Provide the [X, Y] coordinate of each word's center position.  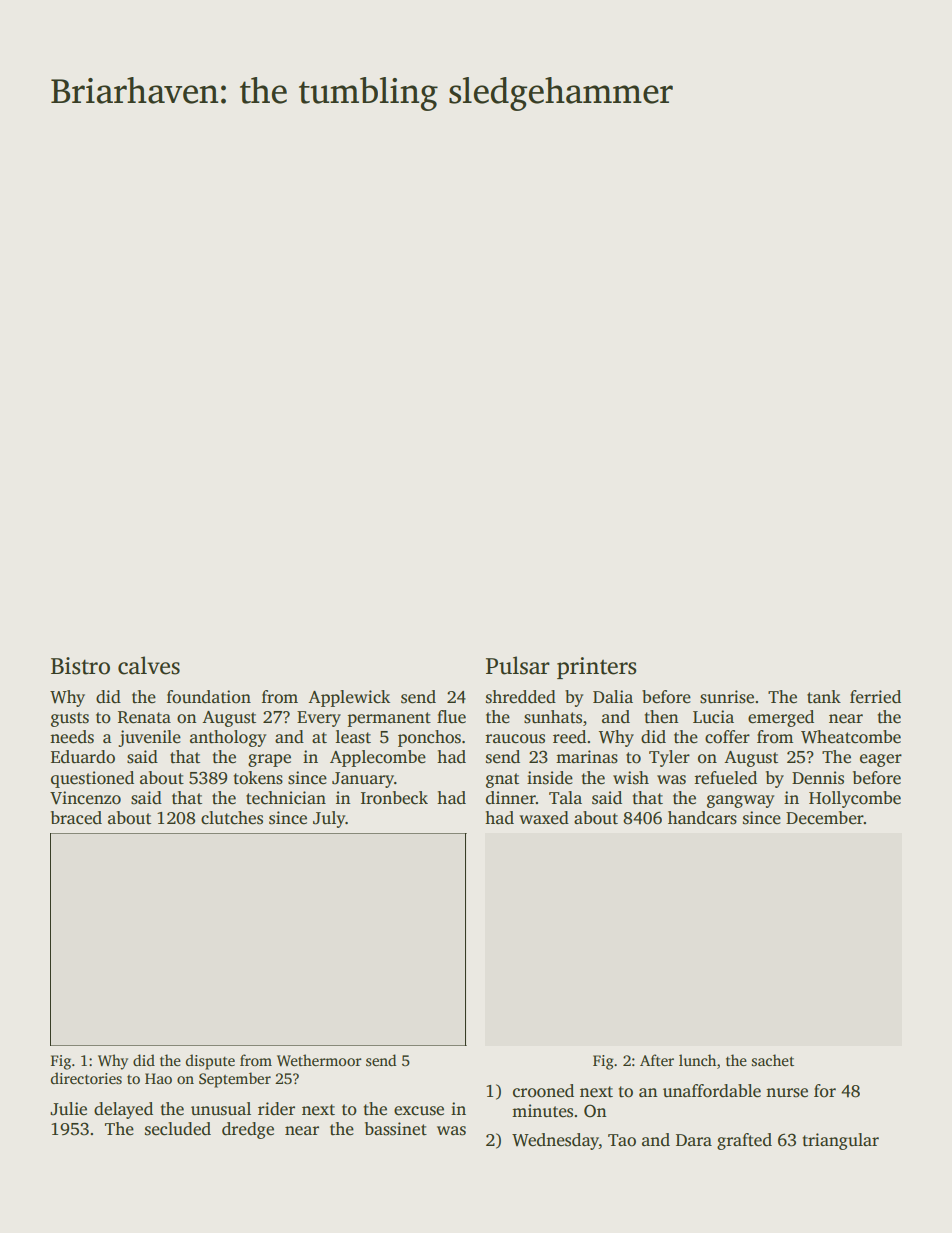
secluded [178, 1129]
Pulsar [518, 665]
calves [149, 665]
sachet [773, 1060]
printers [597, 668]
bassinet [396, 1129]
